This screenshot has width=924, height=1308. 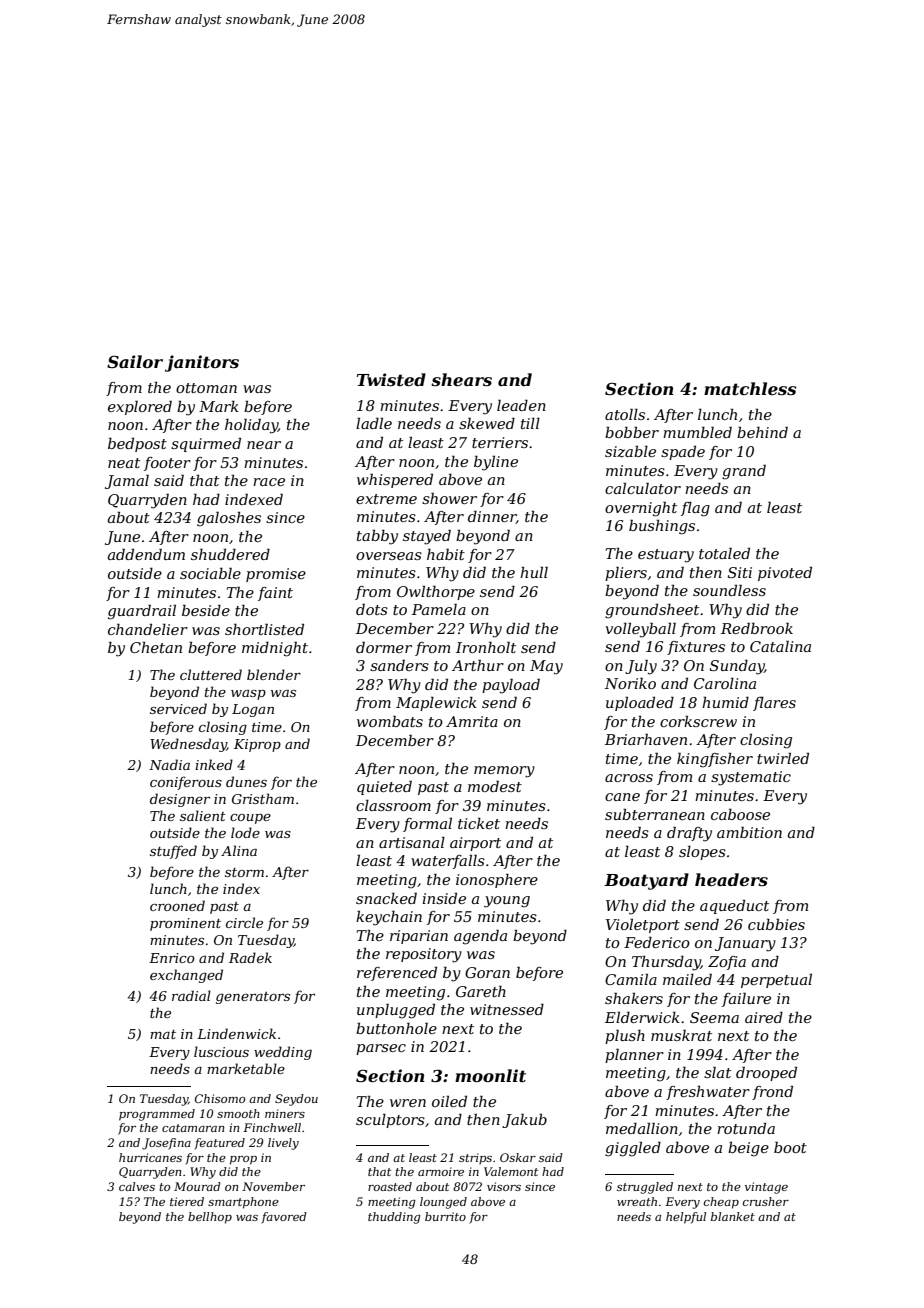 What do you see at coordinates (173, 852) in the screenshot?
I see `stuffed` at bounding box center [173, 852].
